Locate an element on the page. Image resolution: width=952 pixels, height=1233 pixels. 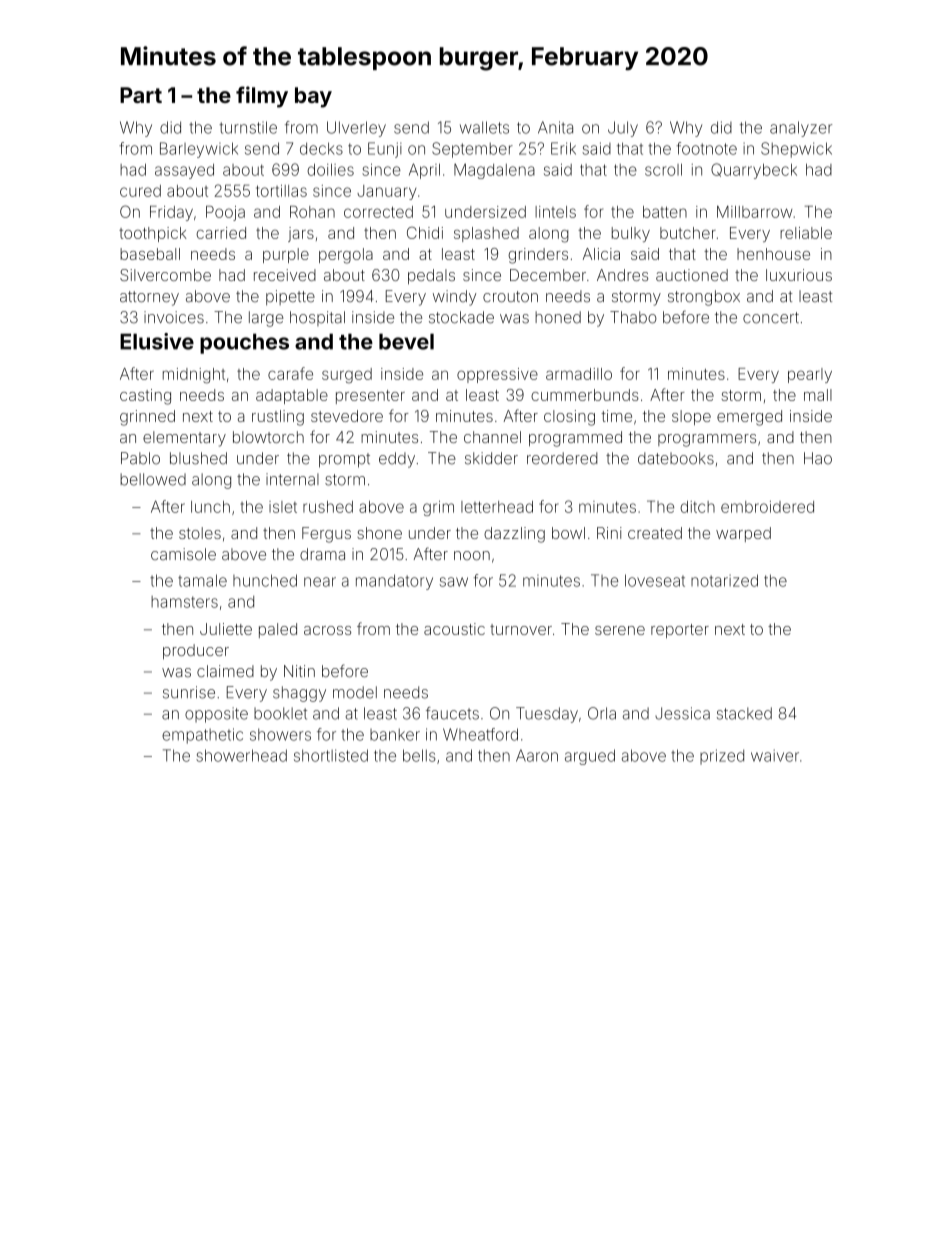
Elusive is located at coordinates (157, 341).
